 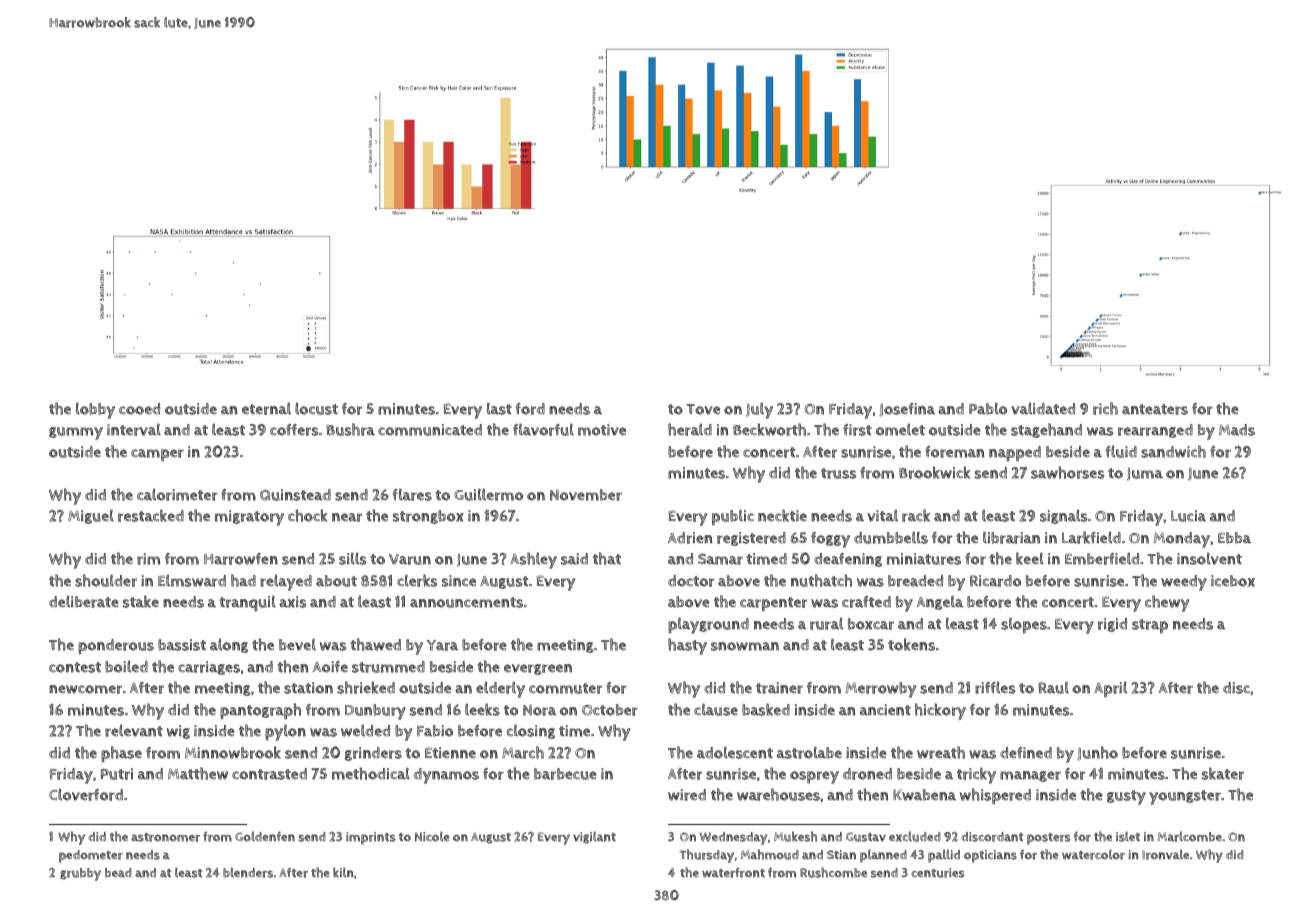 I want to click on grubby, so click(x=80, y=874).
